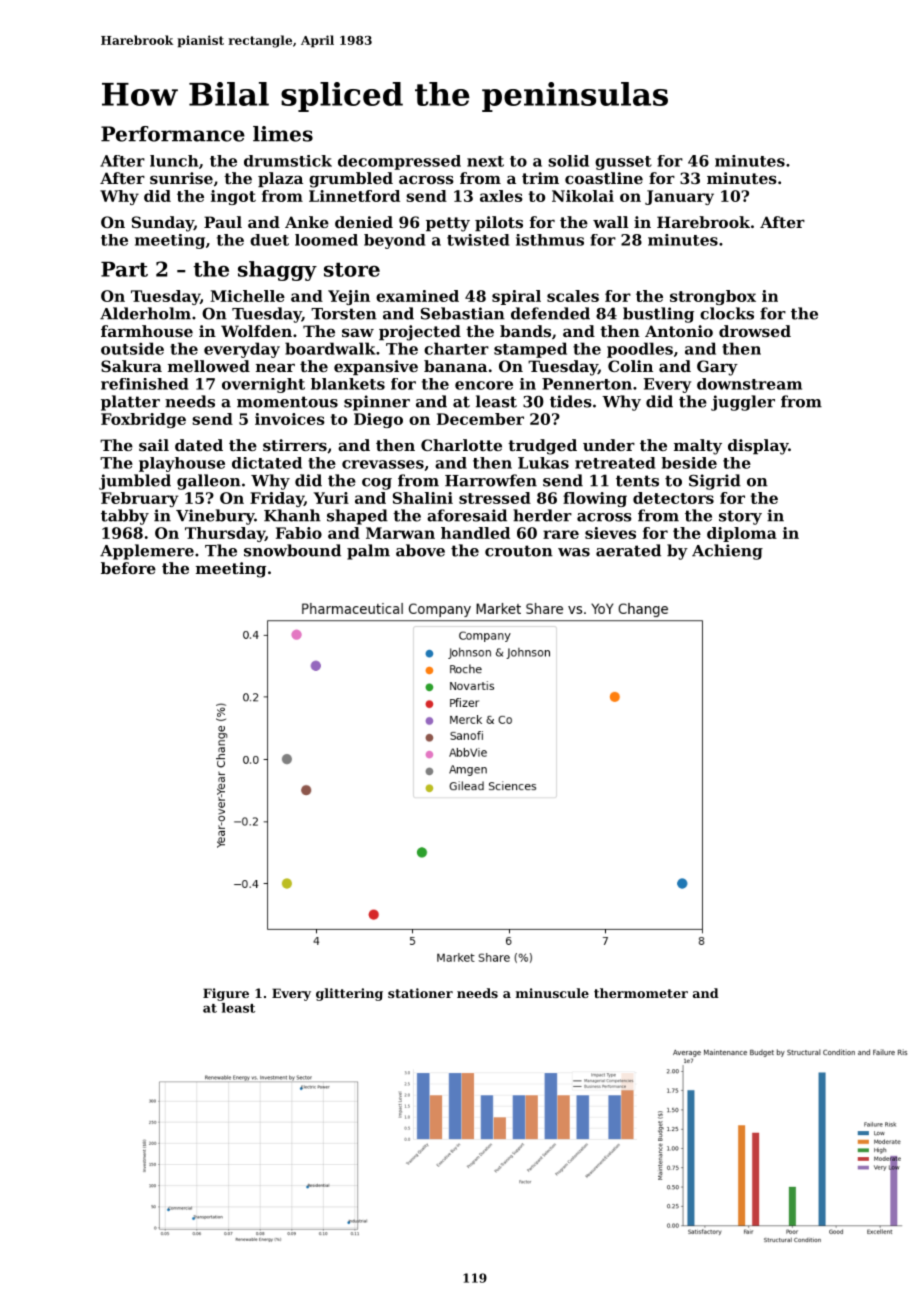  I want to click on next, so click(485, 161).
